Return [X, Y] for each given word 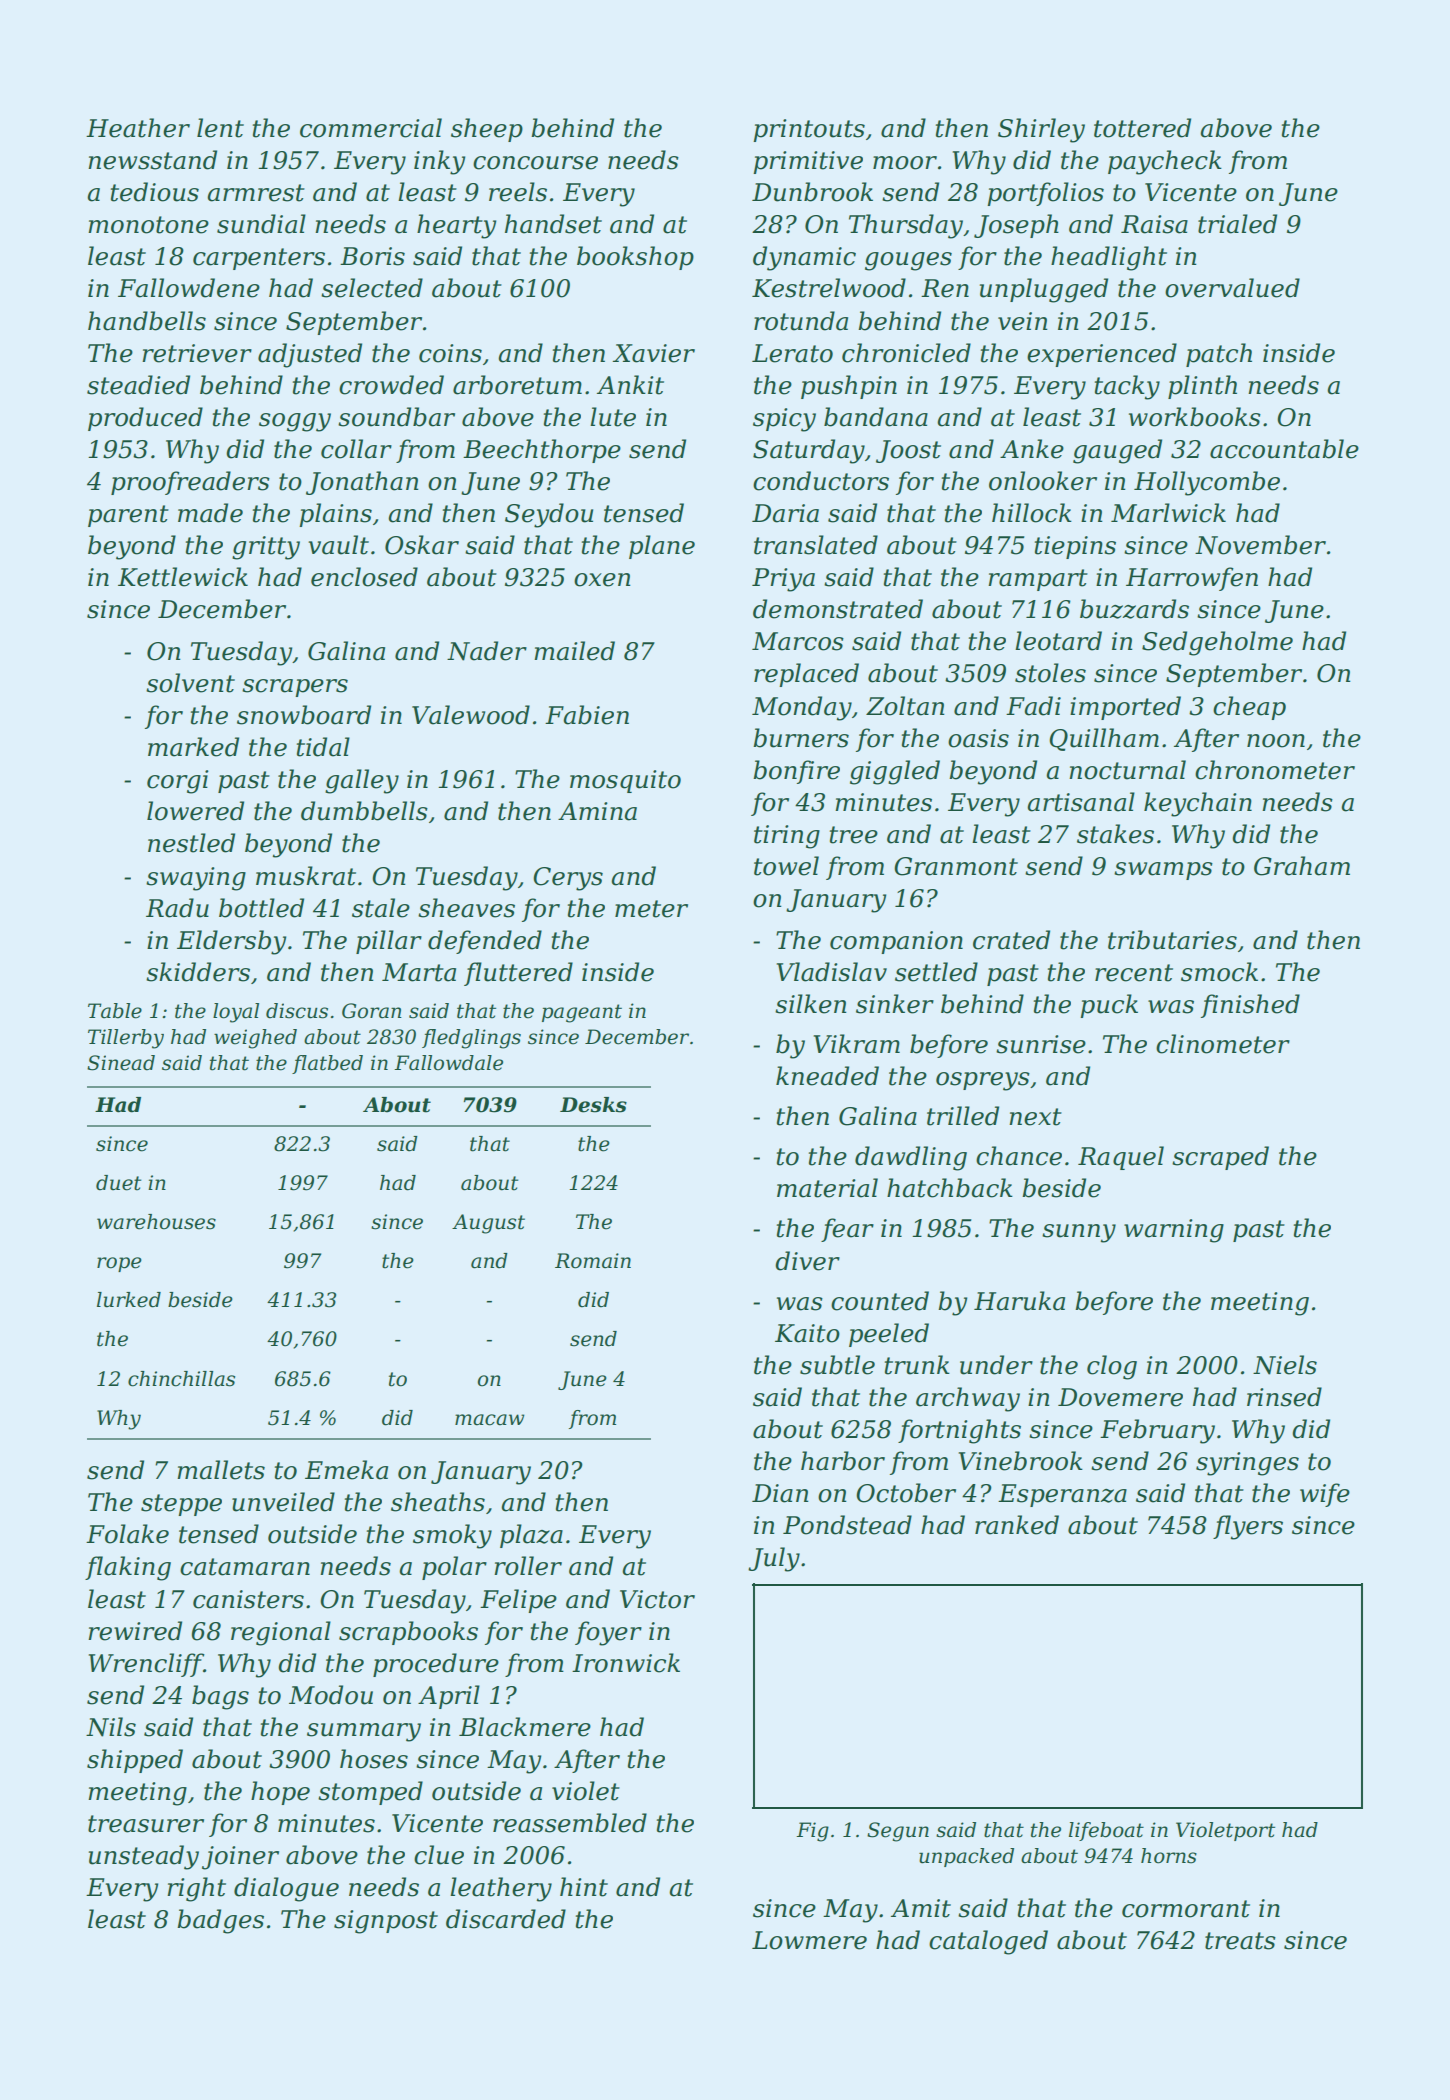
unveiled [283, 1502]
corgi [178, 782]
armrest [256, 193]
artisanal [1081, 802]
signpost [386, 1922]
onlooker [1043, 481]
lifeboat [1106, 1831]
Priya [783, 580]
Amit [921, 1908]
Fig [812, 1832]
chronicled [906, 353]
